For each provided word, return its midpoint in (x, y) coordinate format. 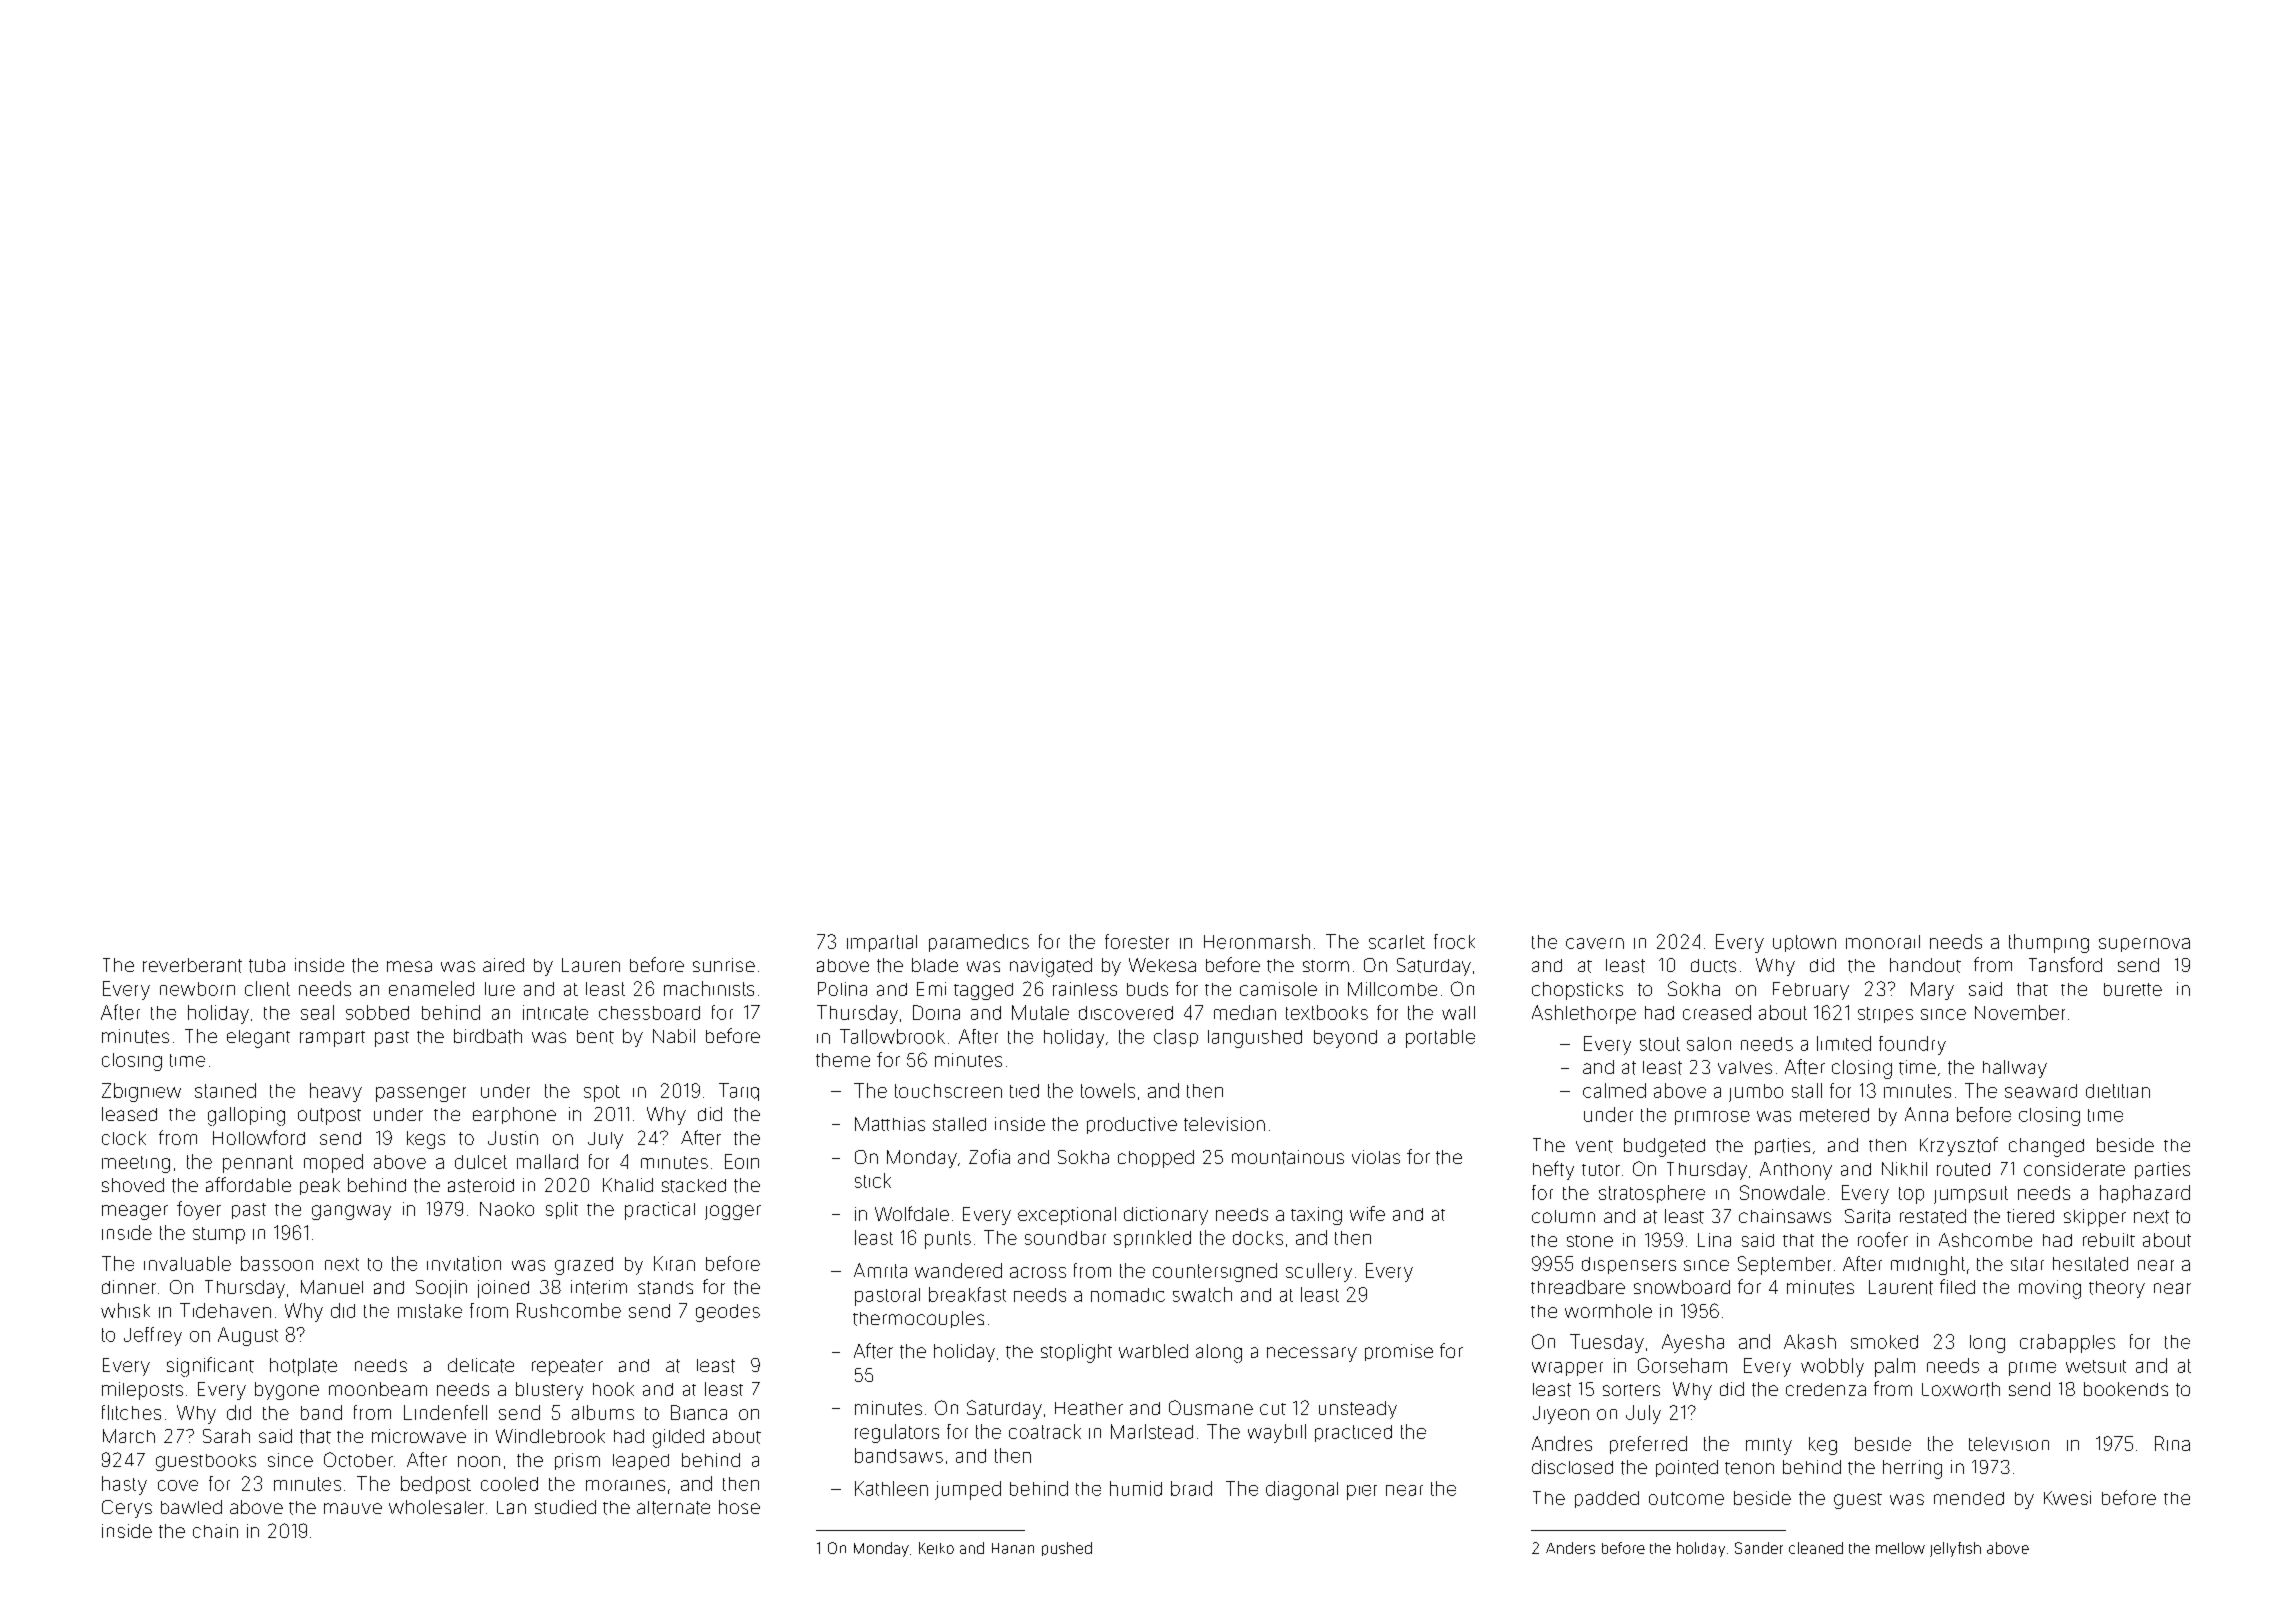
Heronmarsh (1257, 941)
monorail (1883, 942)
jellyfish (1955, 1549)
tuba (267, 966)
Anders (1570, 1548)
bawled (191, 1507)
